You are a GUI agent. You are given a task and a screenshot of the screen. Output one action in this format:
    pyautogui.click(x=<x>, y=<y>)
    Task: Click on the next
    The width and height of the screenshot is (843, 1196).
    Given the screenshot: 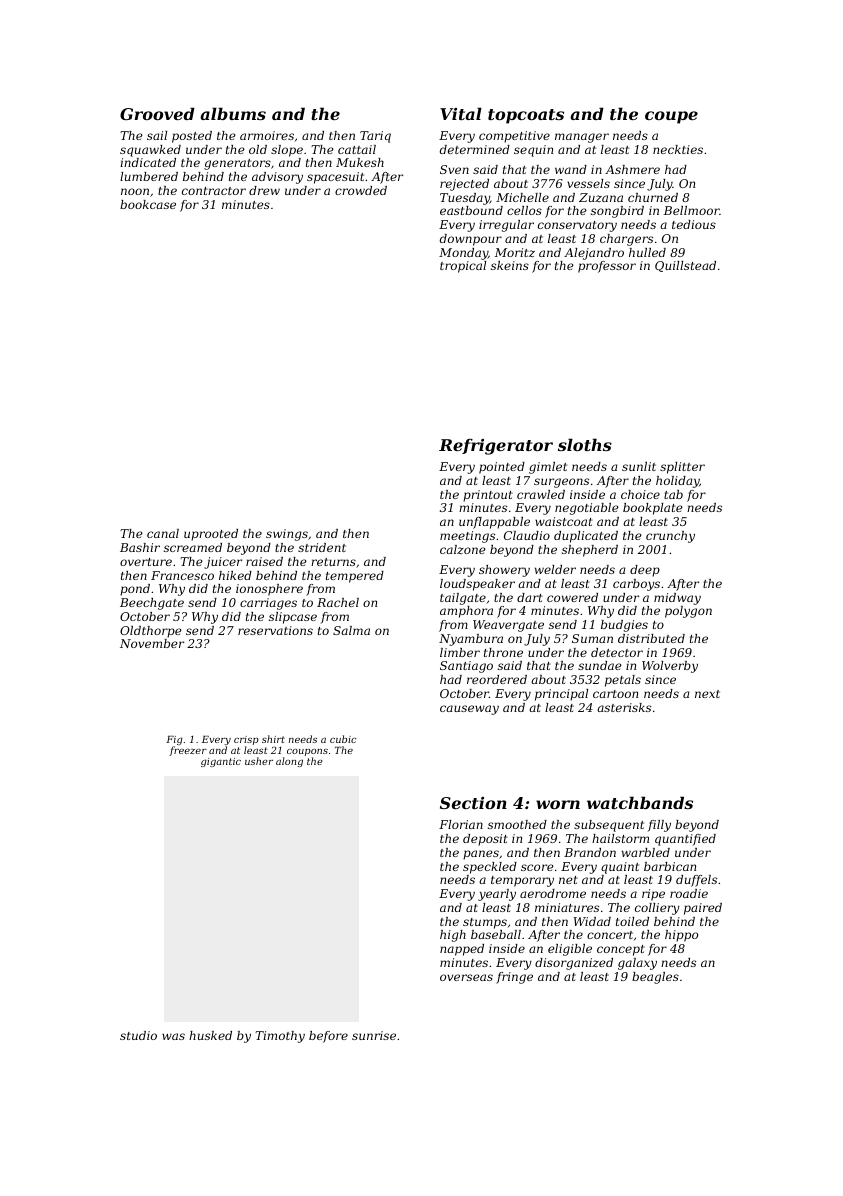 What is the action you would take?
    pyautogui.click(x=707, y=694)
